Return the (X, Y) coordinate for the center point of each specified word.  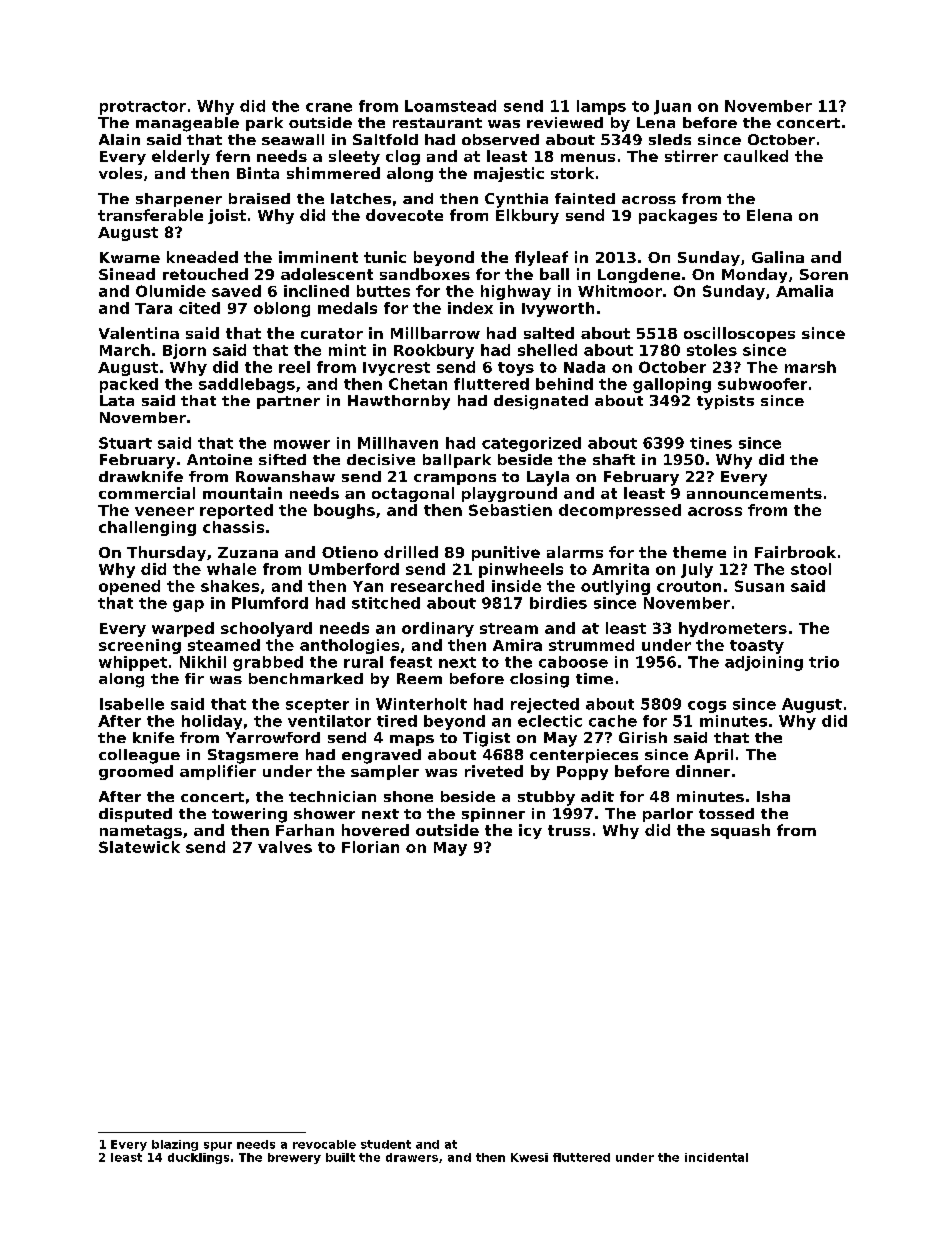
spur (218, 1146)
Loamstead (450, 106)
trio (824, 662)
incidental (716, 1157)
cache (613, 721)
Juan (672, 107)
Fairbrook (795, 552)
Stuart (125, 443)
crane (329, 107)
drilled (411, 552)
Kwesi (529, 1157)
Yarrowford (273, 737)
